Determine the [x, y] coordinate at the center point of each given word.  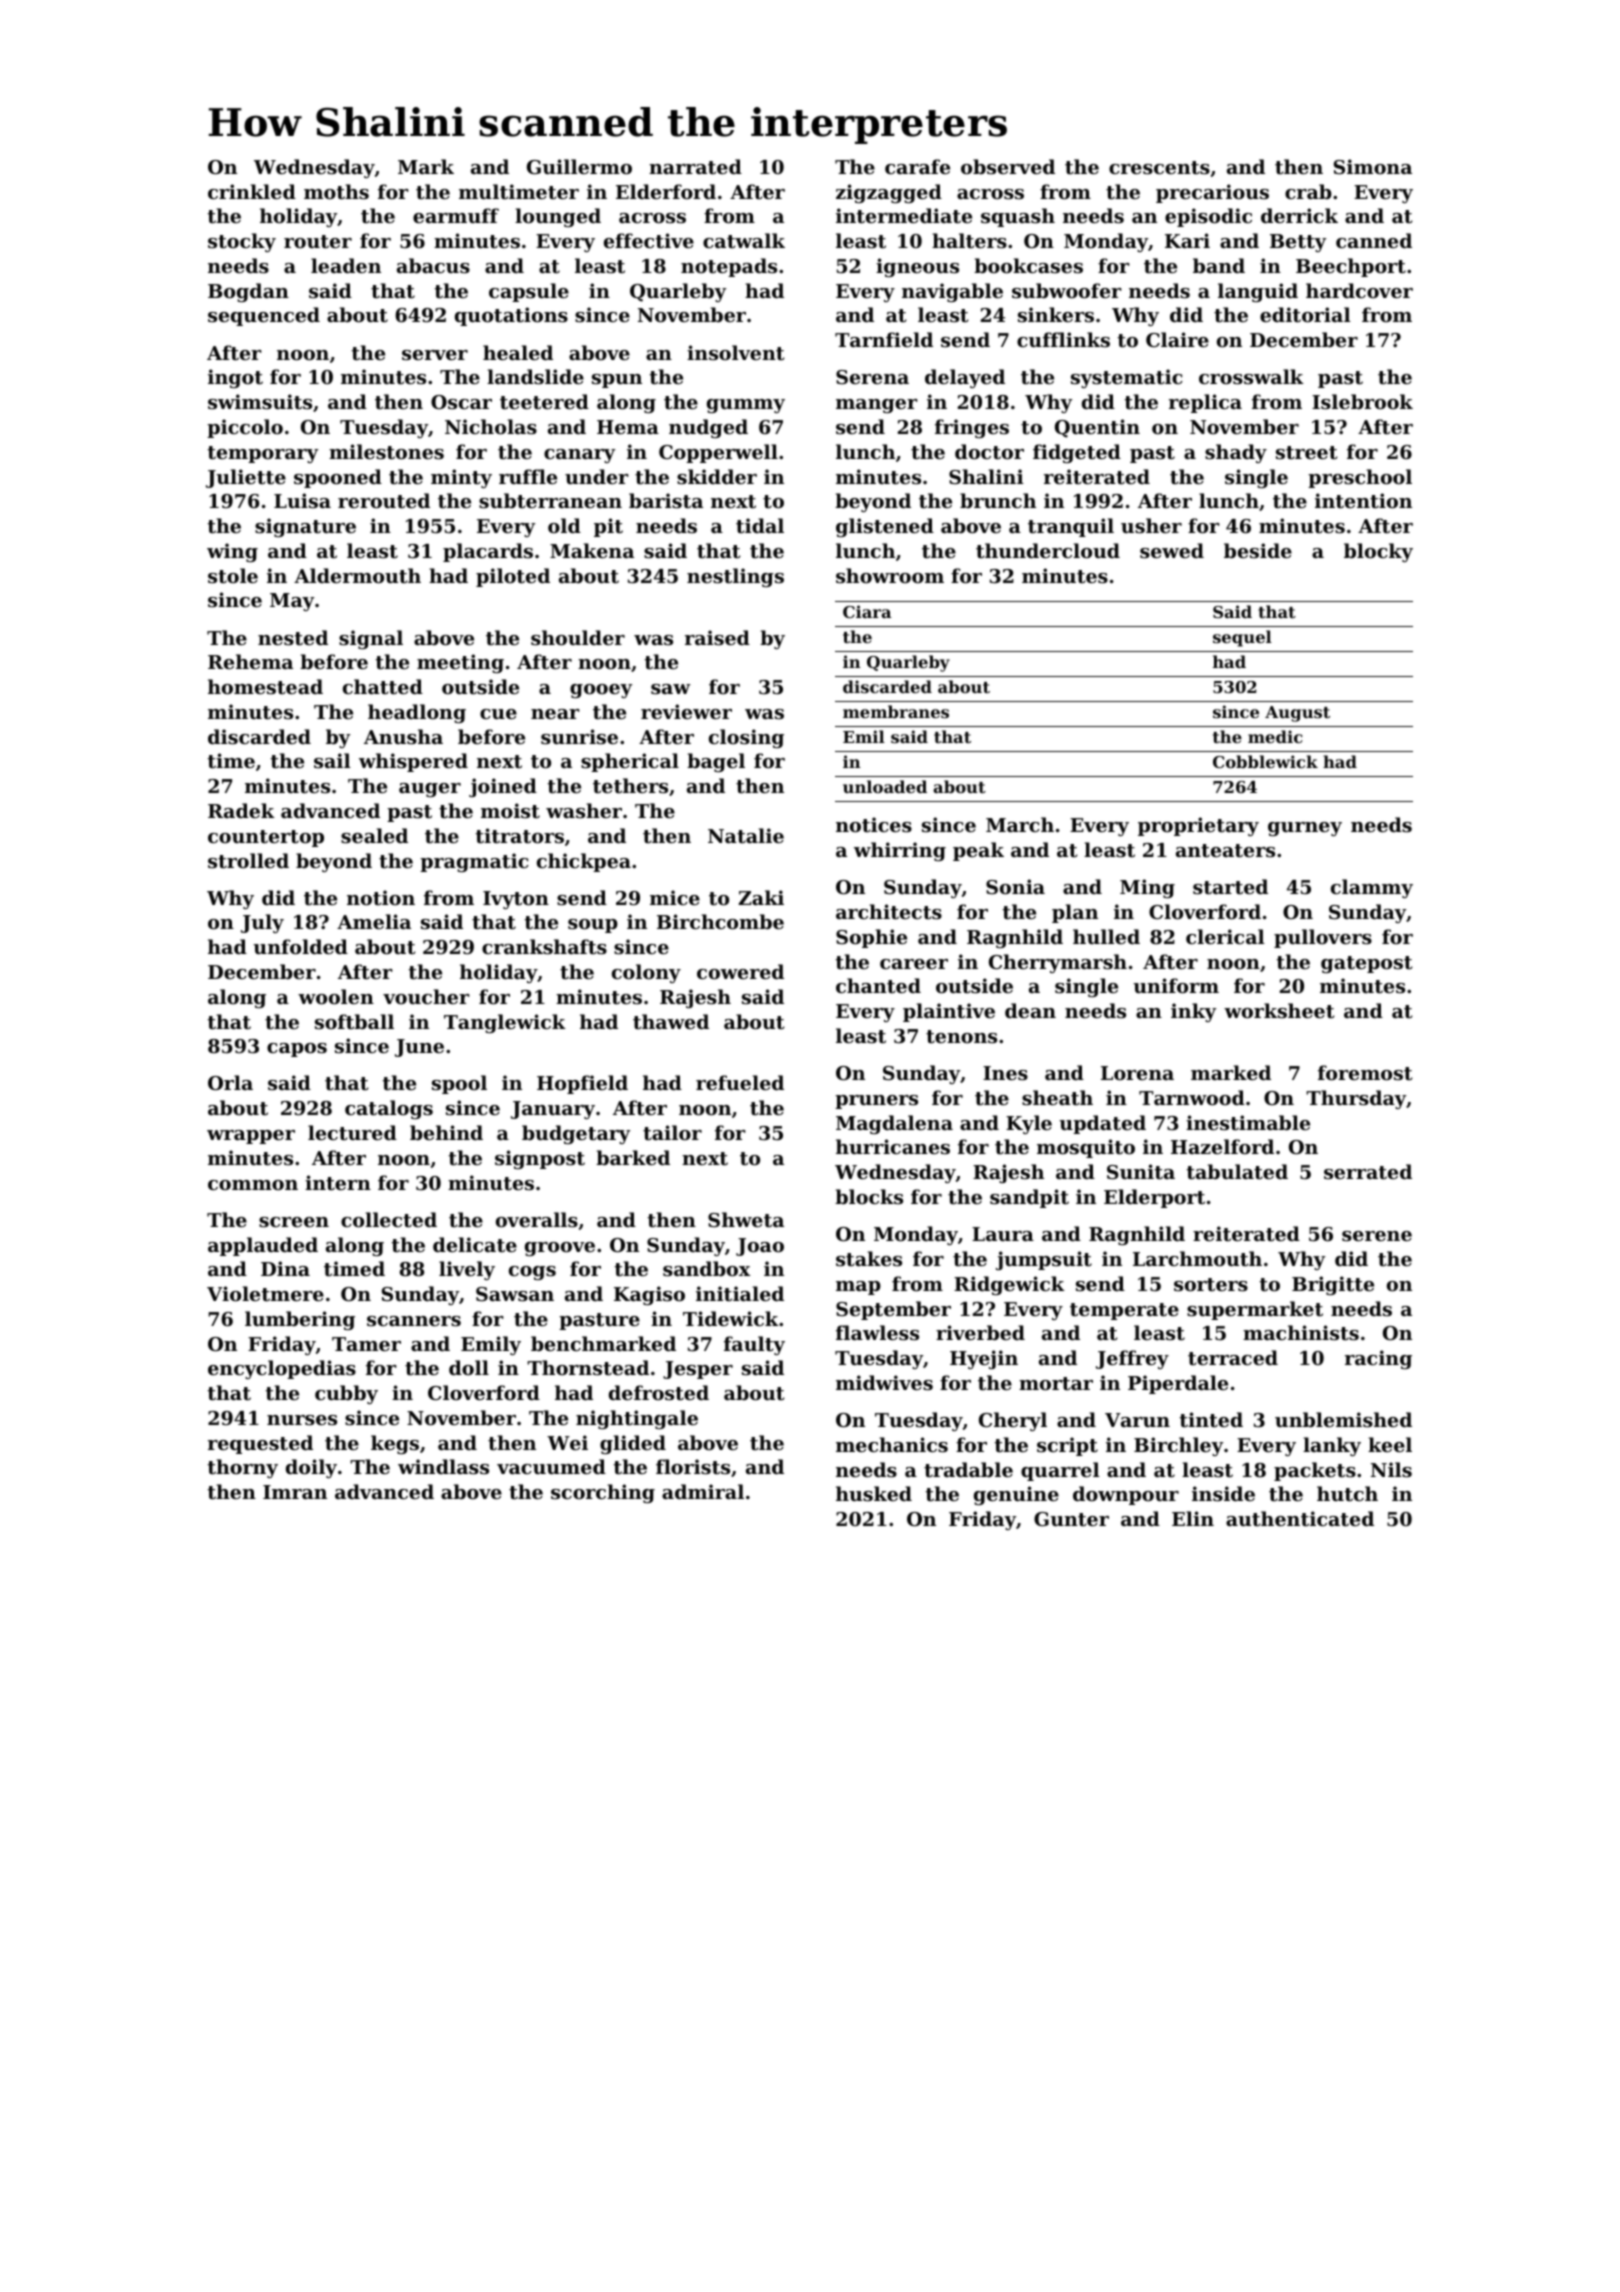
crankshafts [544, 947]
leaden [346, 265]
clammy [1372, 888]
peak [978, 851]
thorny [242, 1468]
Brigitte [1333, 1285]
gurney [1305, 829]
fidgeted [1077, 453]
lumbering [300, 1320]
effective [649, 241]
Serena [872, 377]
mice [675, 897]
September [893, 1310]
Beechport [1351, 267]
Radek [241, 810]
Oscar [461, 402]
